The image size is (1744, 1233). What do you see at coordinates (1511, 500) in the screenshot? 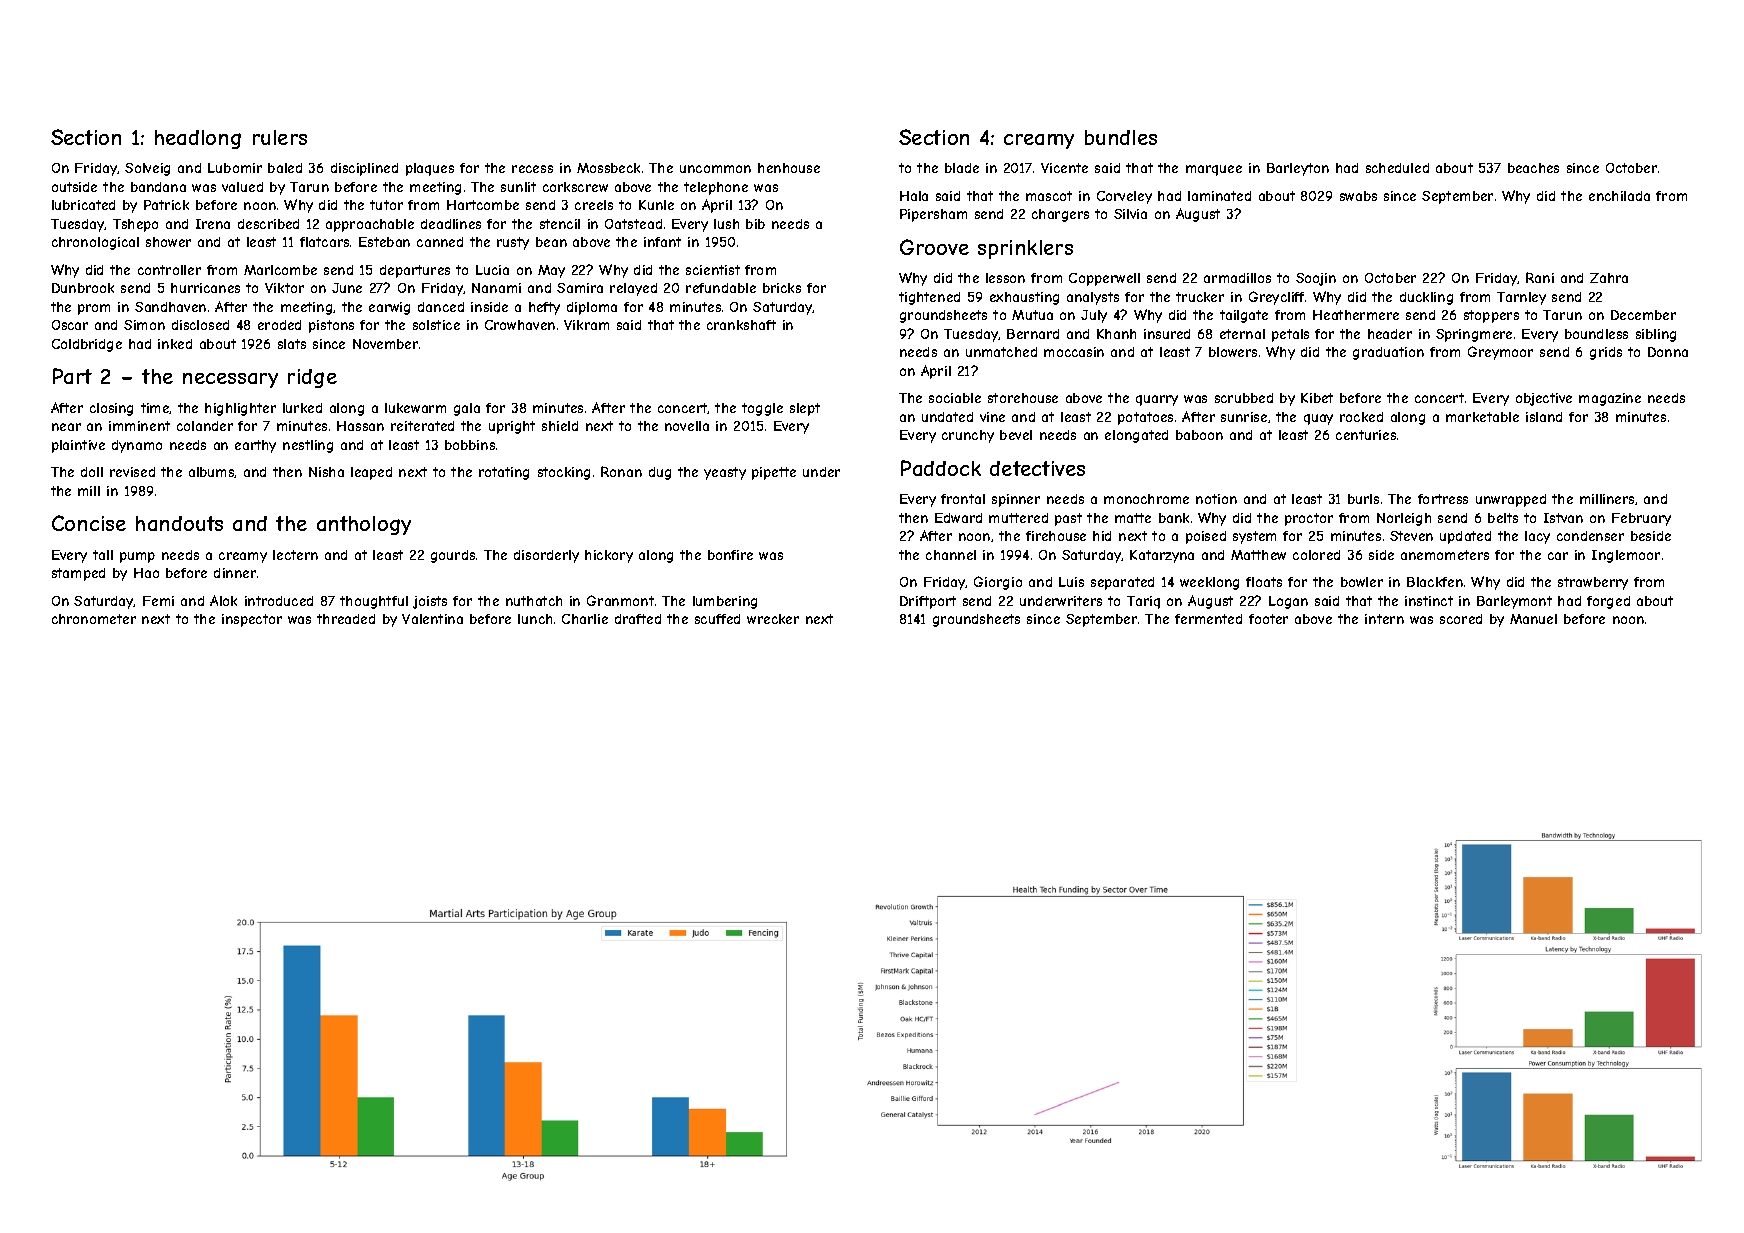
I see `unwrapped` at bounding box center [1511, 500].
